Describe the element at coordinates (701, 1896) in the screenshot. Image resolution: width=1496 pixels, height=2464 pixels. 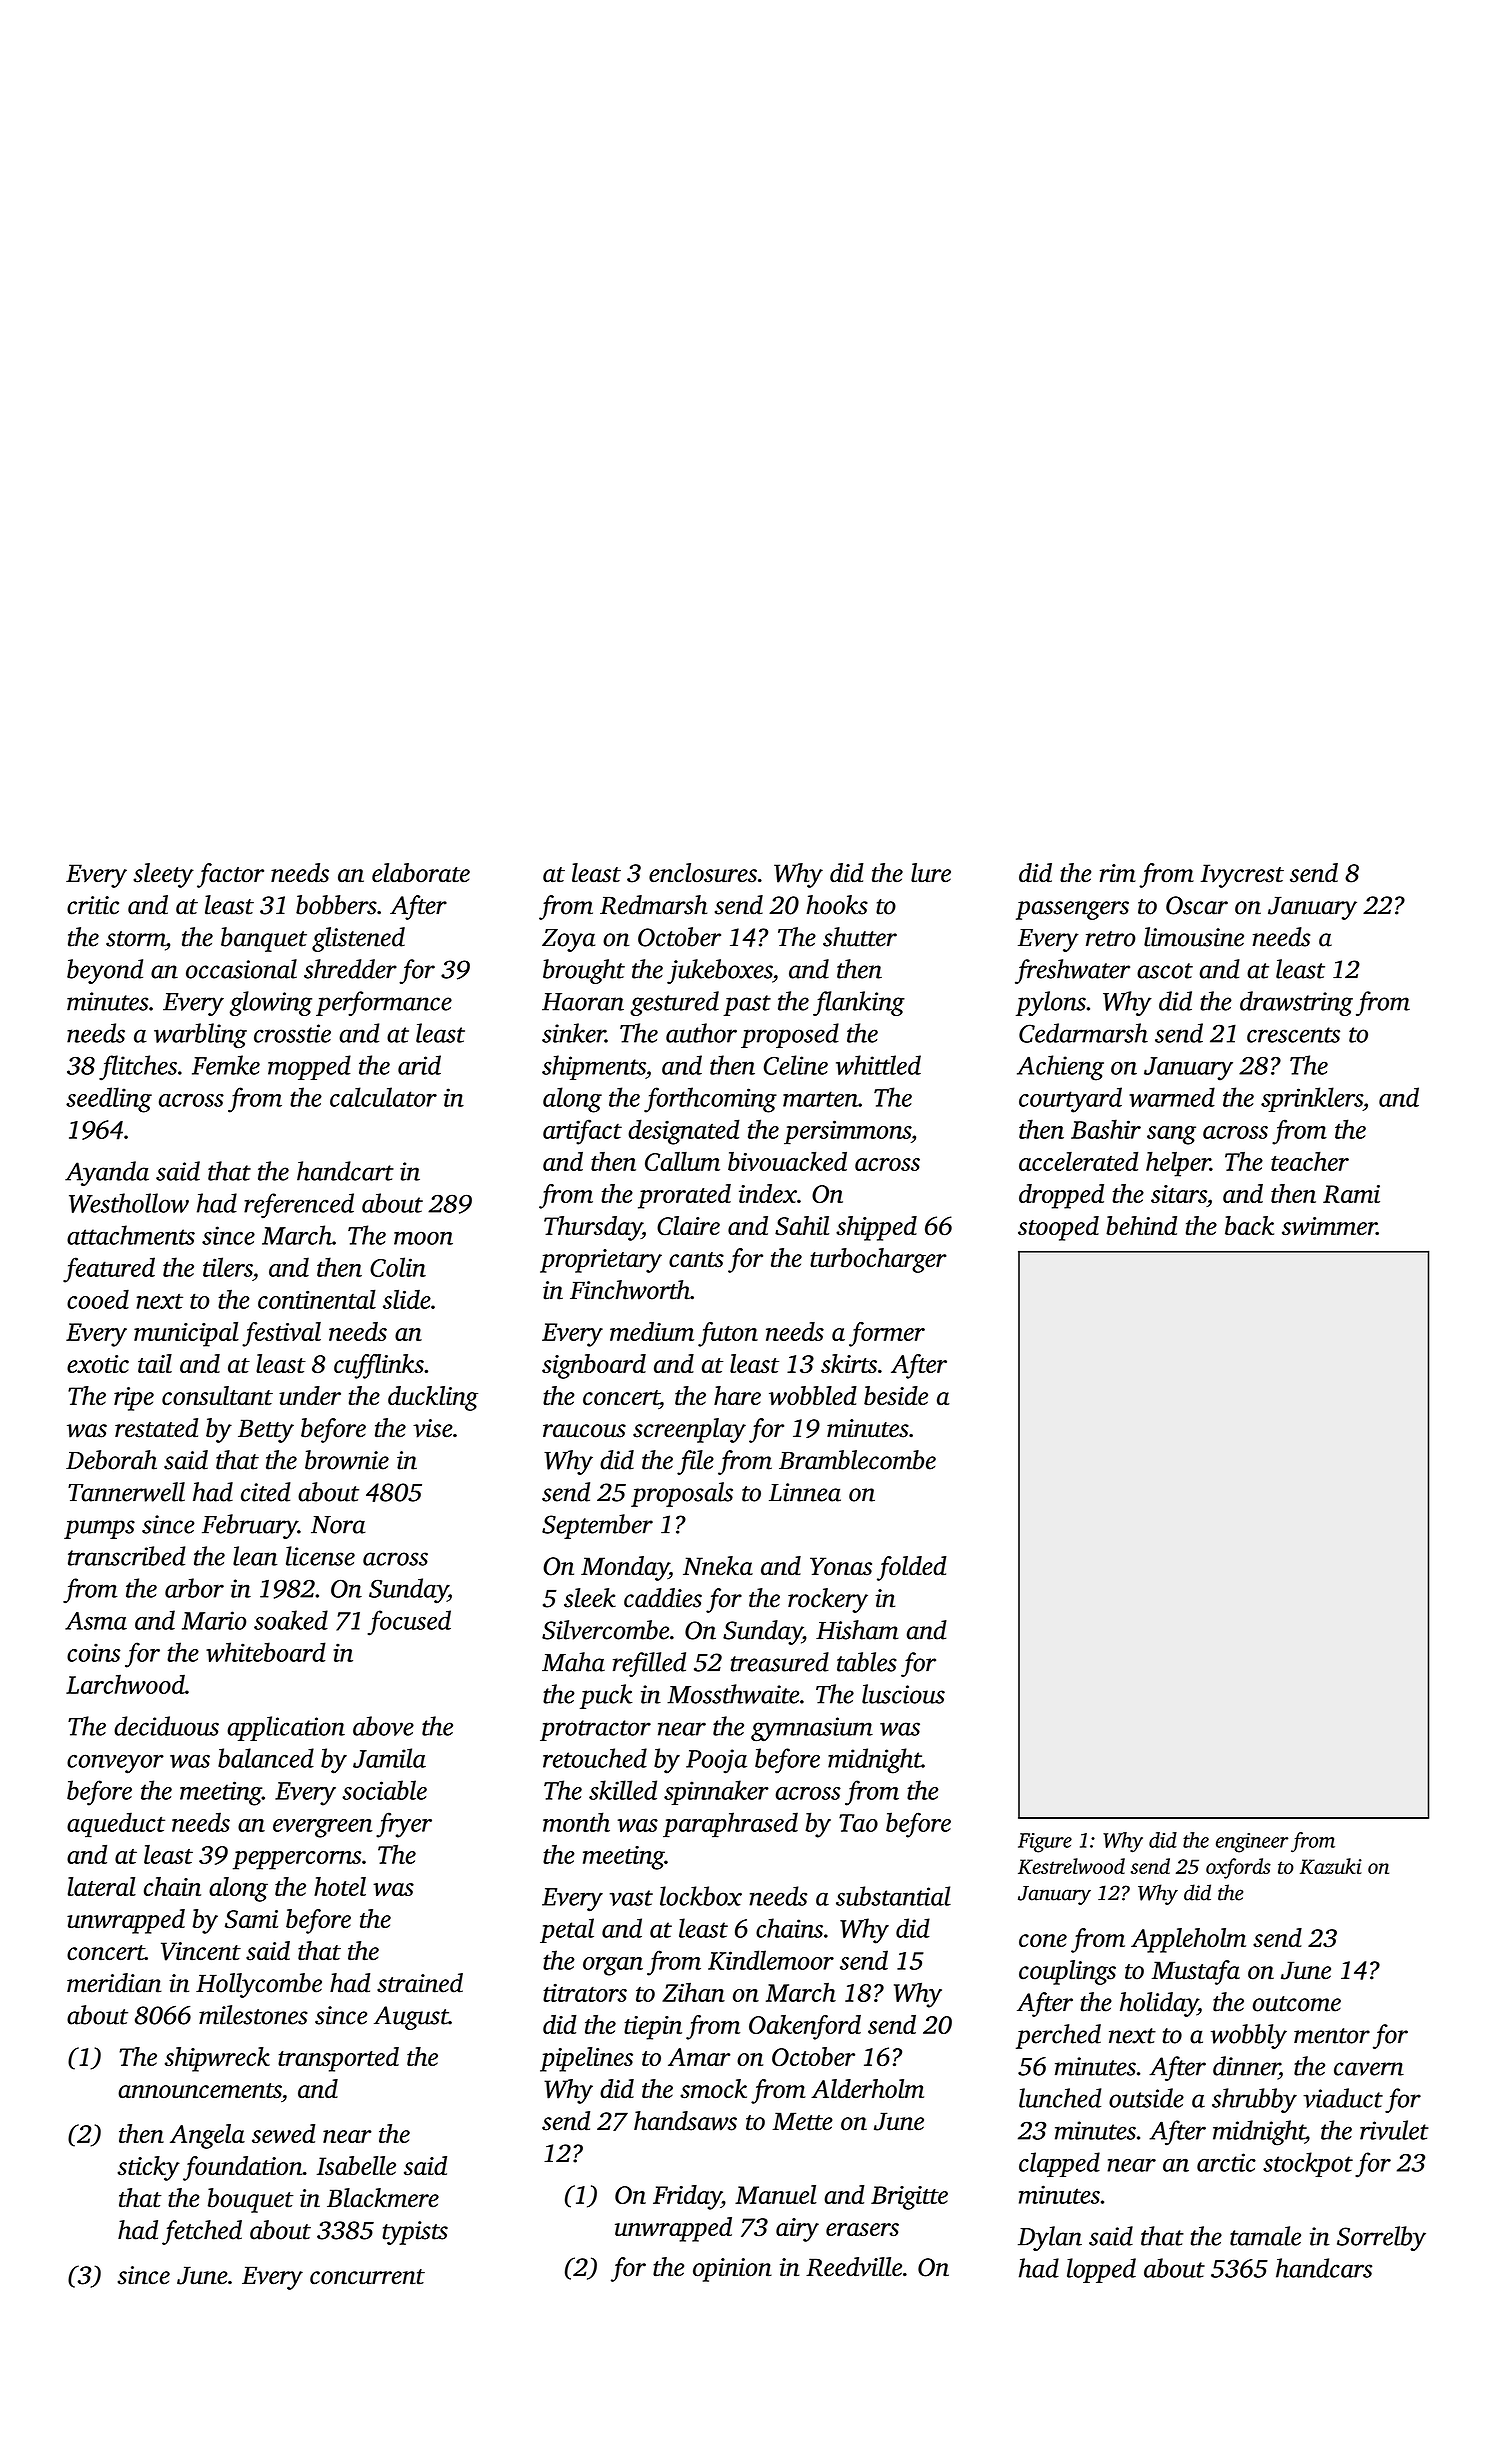
I see `lockbox` at that location.
